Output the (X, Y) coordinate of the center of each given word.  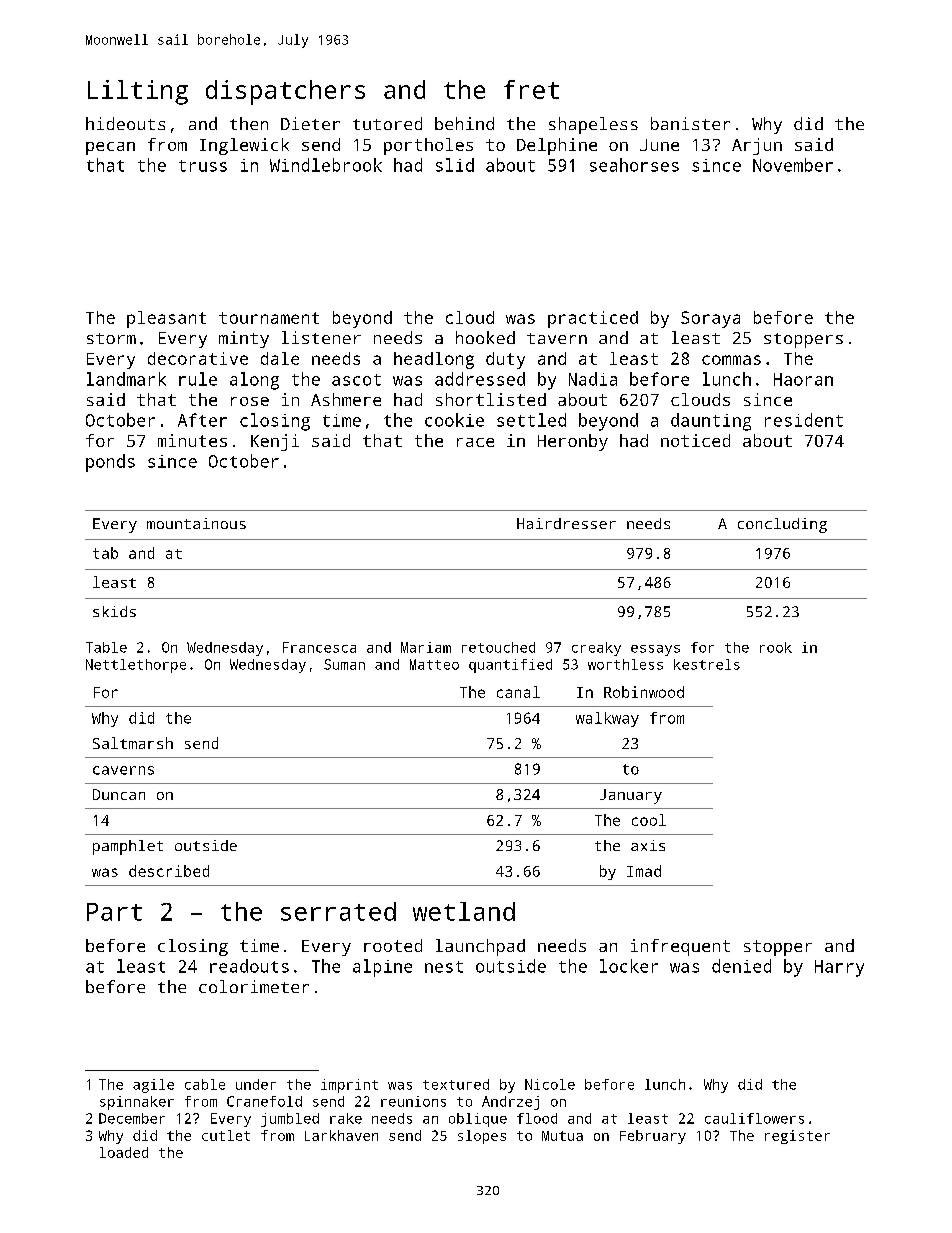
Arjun (757, 146)
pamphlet (128, 847)
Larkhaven (341, 1135)
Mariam (426, 647)
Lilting (138, 92)
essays (655, 650)
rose (250, 401)
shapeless (593, 125)
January (631, 796)
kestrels (707, 664)
